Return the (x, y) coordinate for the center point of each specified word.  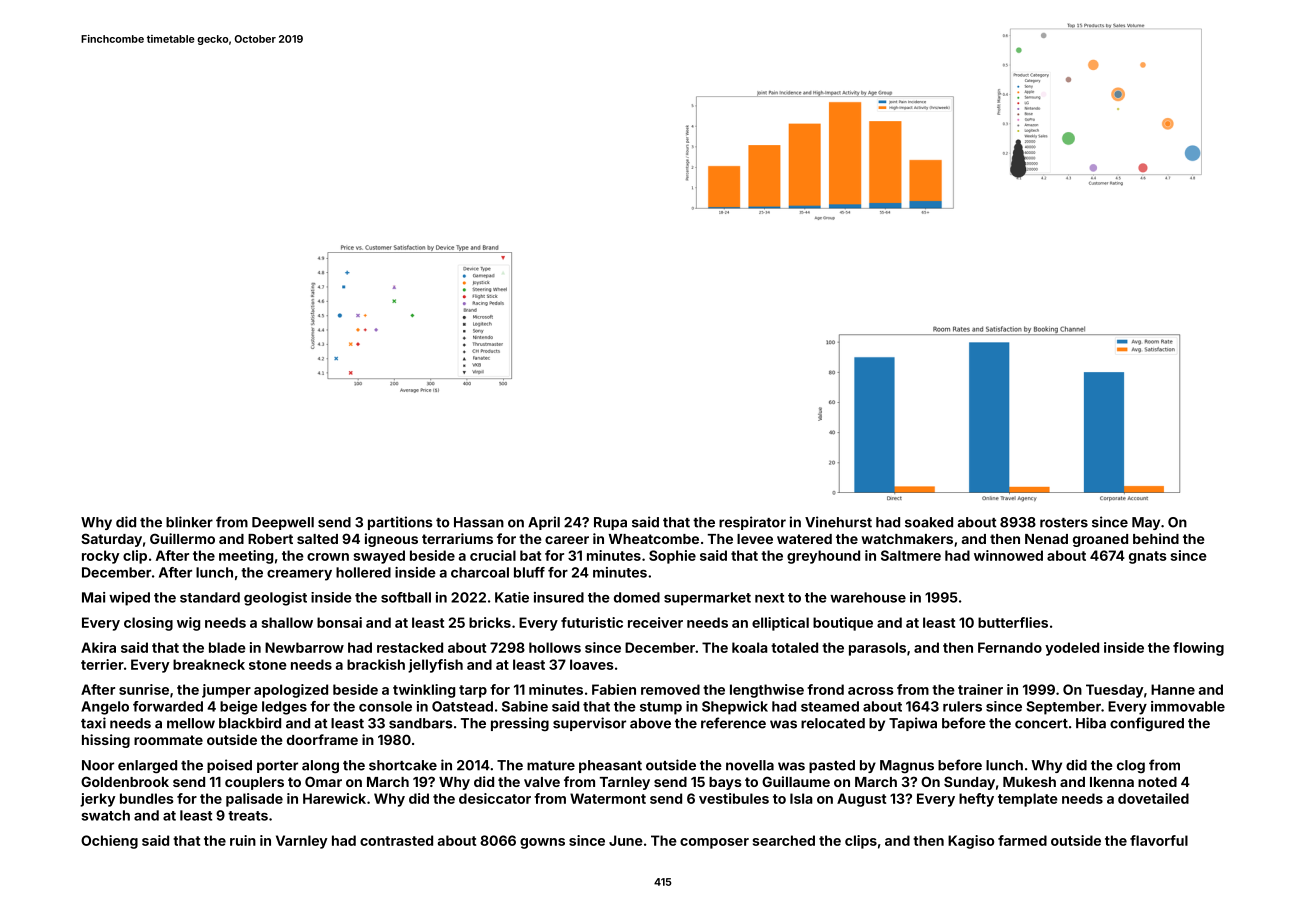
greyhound (823, 557)
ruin (243, 840)
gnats (1148, 557)
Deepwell (283, 523)
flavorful (1159, 840)
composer (714, 843)
